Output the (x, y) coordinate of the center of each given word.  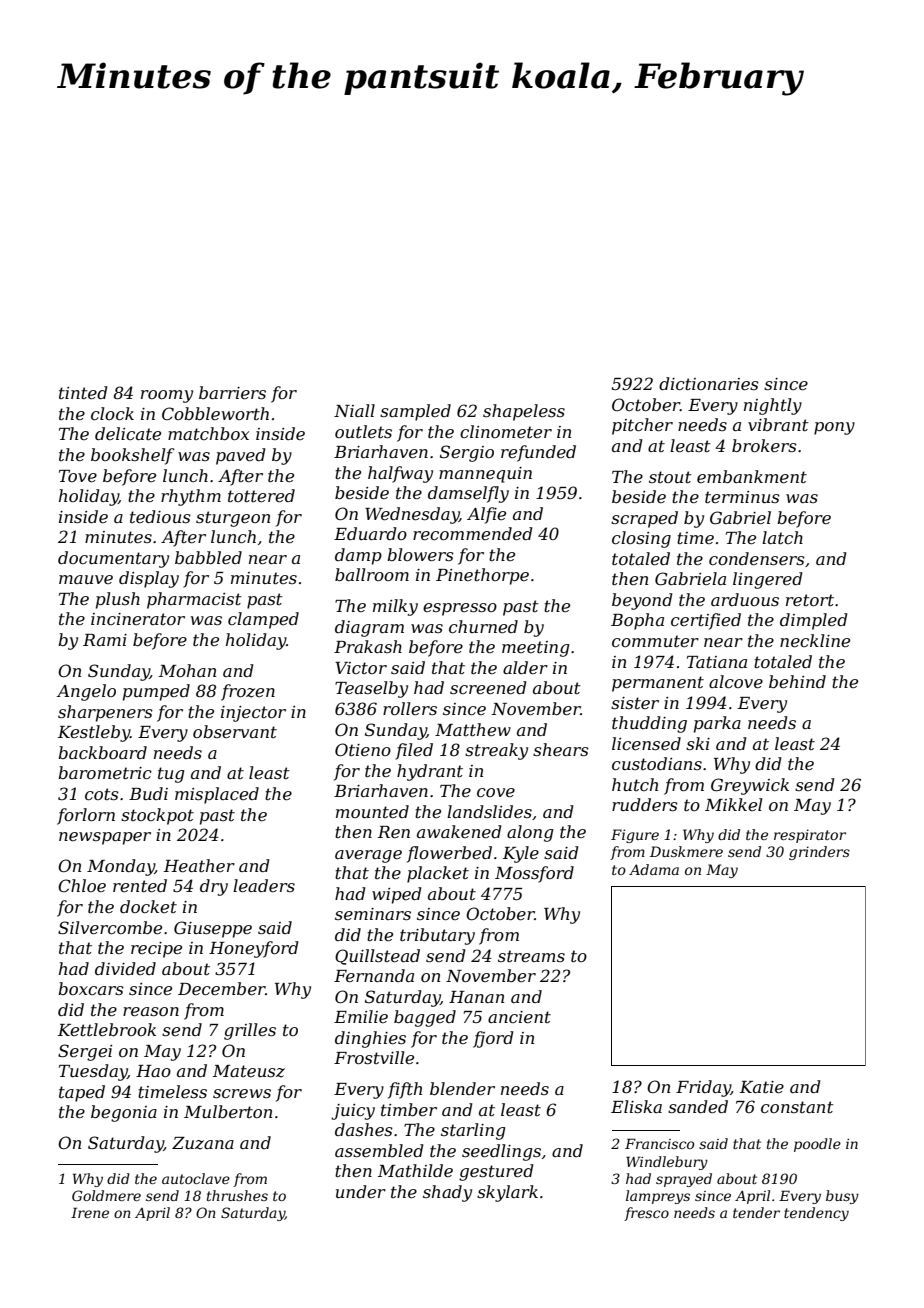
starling (473, 1131)
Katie (762, 1087)
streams (531, 956)
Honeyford (253, 949)
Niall (354, 410)
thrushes (237, 1195)
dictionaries (709, 383)
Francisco (659, 1143)
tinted (83, 392)
